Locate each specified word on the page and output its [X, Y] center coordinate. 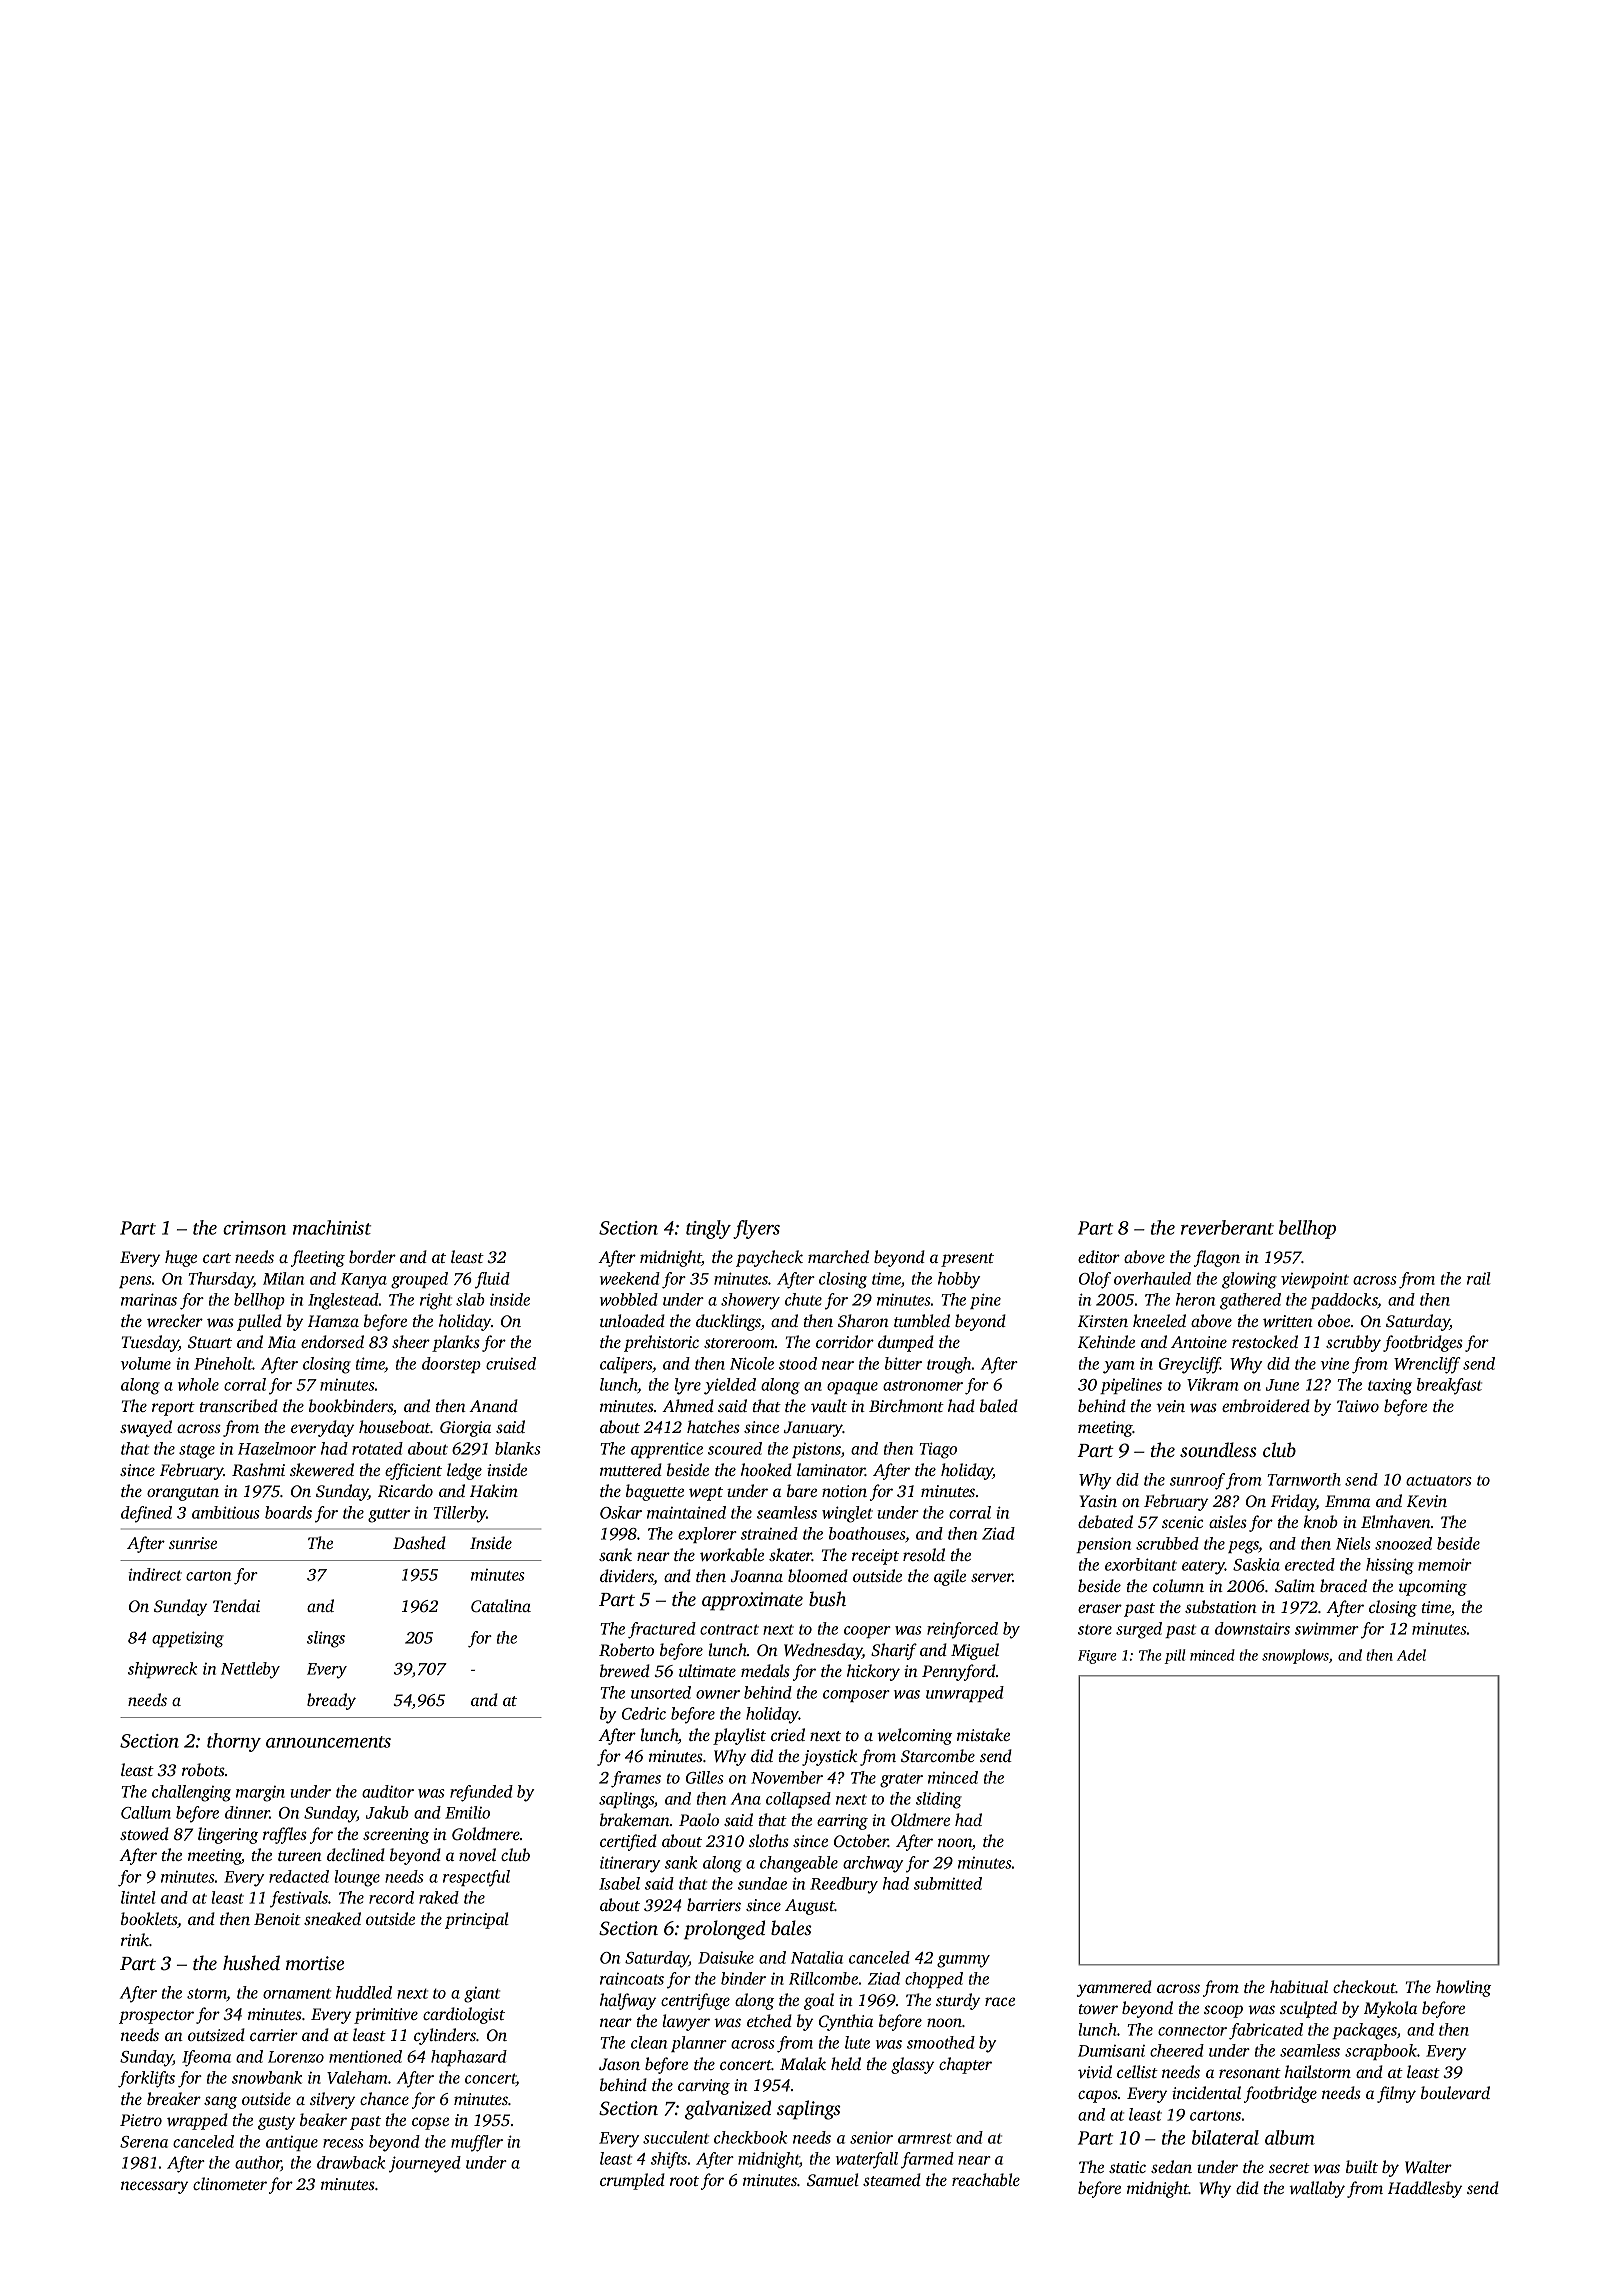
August [810, 1907]
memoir [1445, 1564]
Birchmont [906, 1405]
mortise [315, 1963]
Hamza [333, 1321]
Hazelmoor [277, 1448]
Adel [1411, 1655]
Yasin [1098, 1501]
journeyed [425, 2164]
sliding [939, 1800]
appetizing [188, 1639]
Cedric [644, 1713]
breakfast [1449, 1386]
